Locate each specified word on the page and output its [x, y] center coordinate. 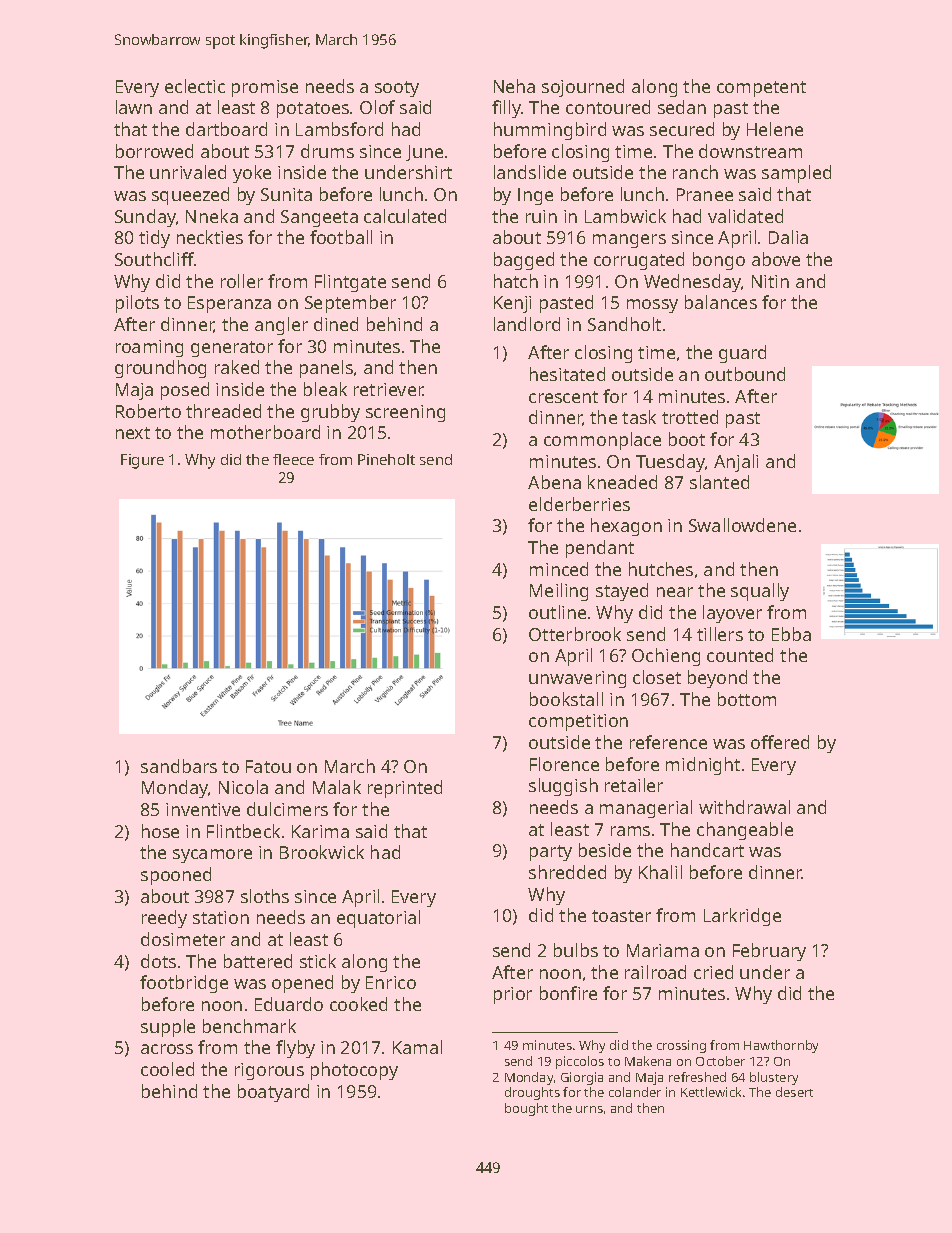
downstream [750, 151]
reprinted [405, 789]
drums [327, 151]
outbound [745, 374]
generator [232, 349]
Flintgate [350, 283]
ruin [541, 216]
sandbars [179, 766]
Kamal [417, 1047]
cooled [167, 1069]
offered [780, 742]
